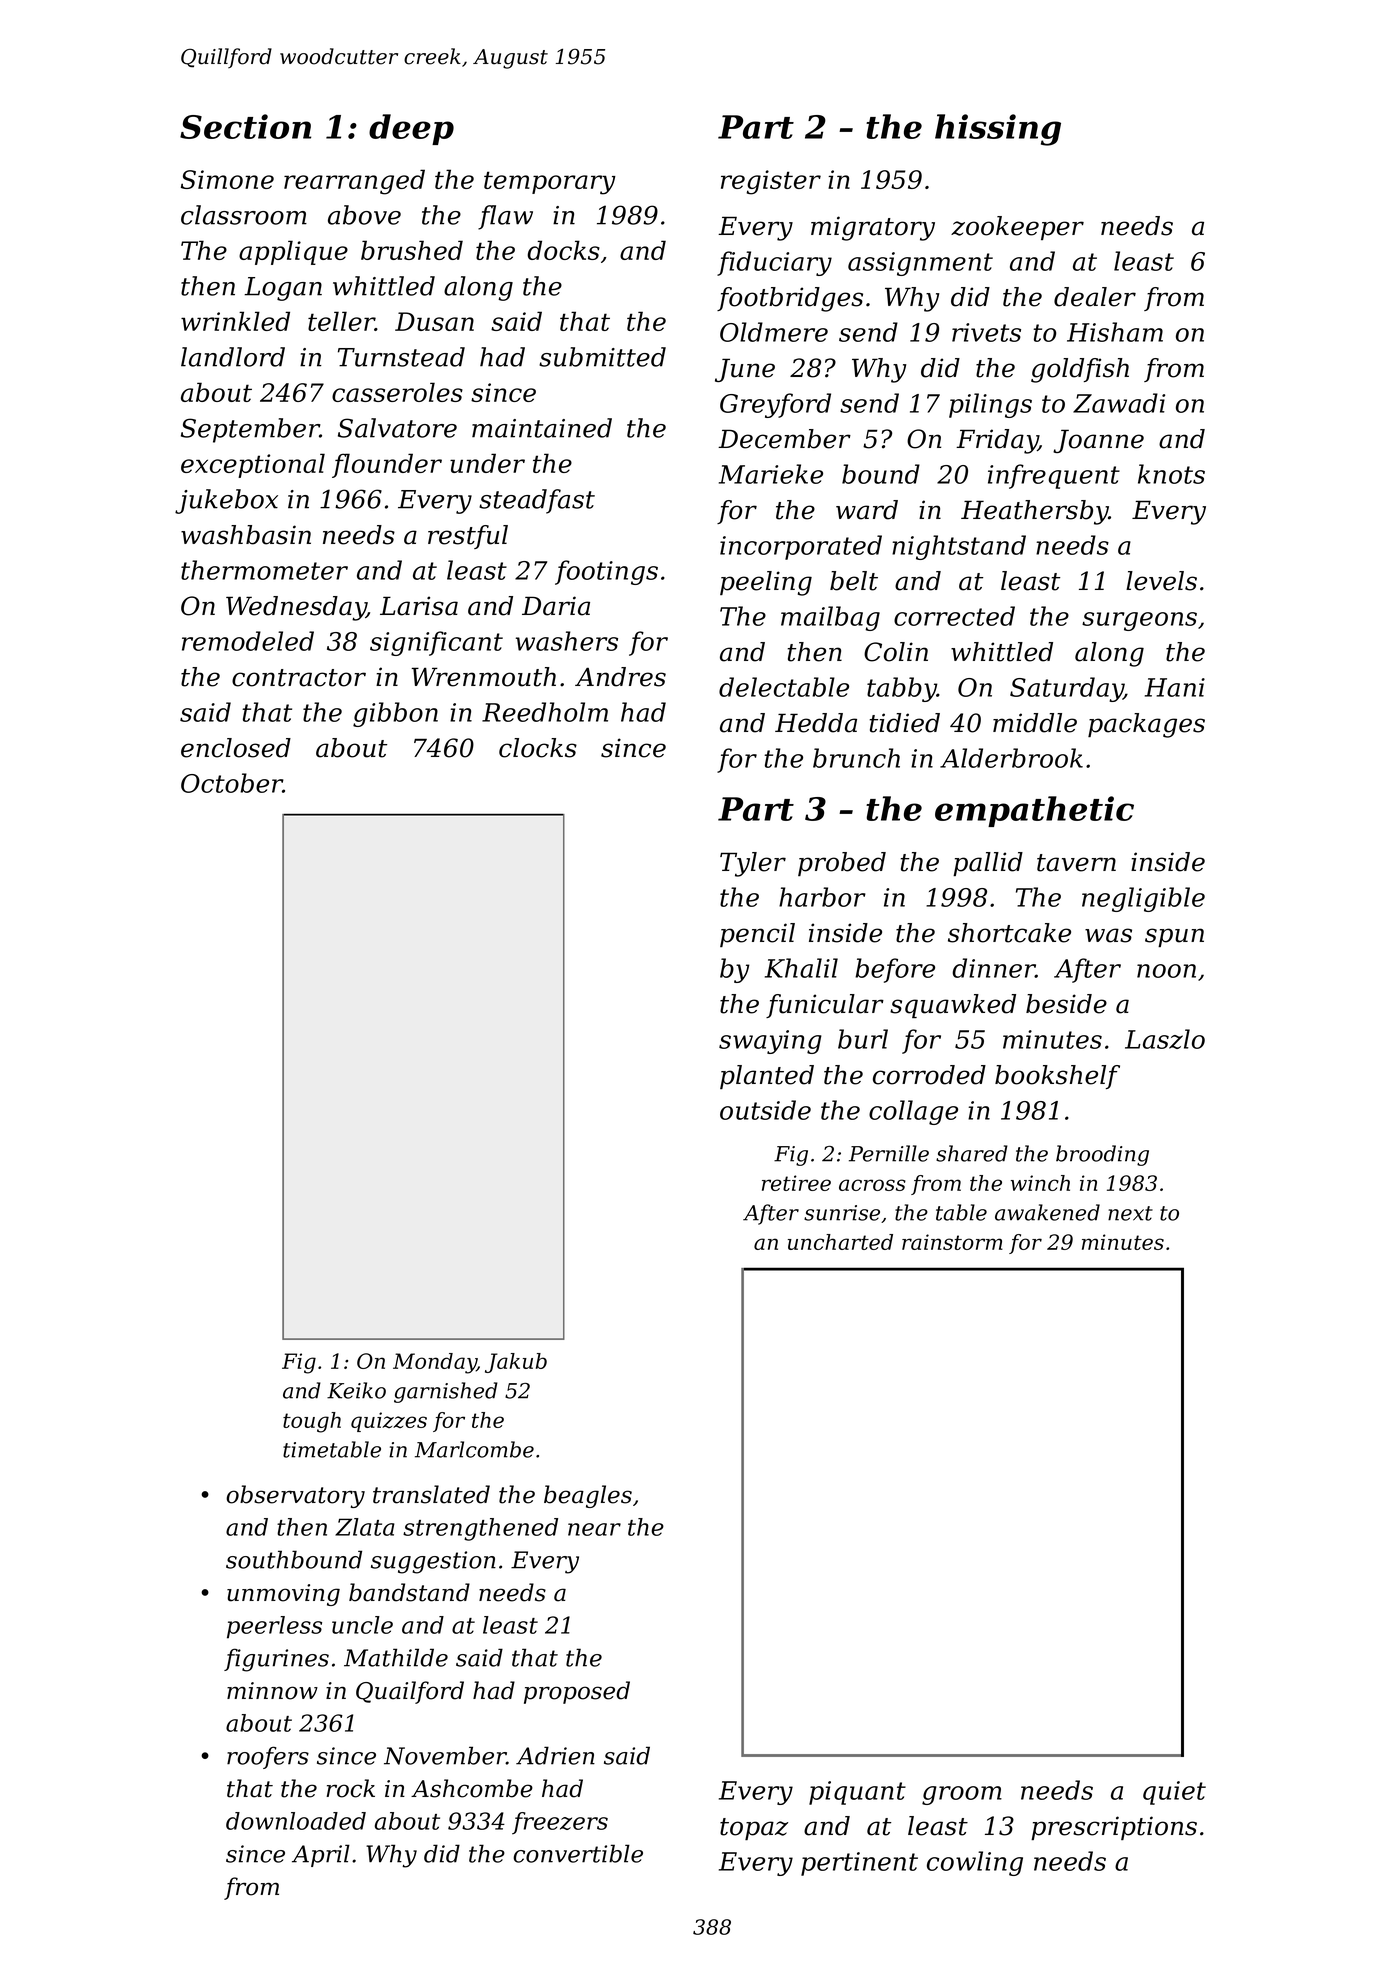 The width and height of the image is (1386, 1969). What do you see at coordinates (538, 748) in the image?
I see `clocks` at bounding box center [538, 748].
